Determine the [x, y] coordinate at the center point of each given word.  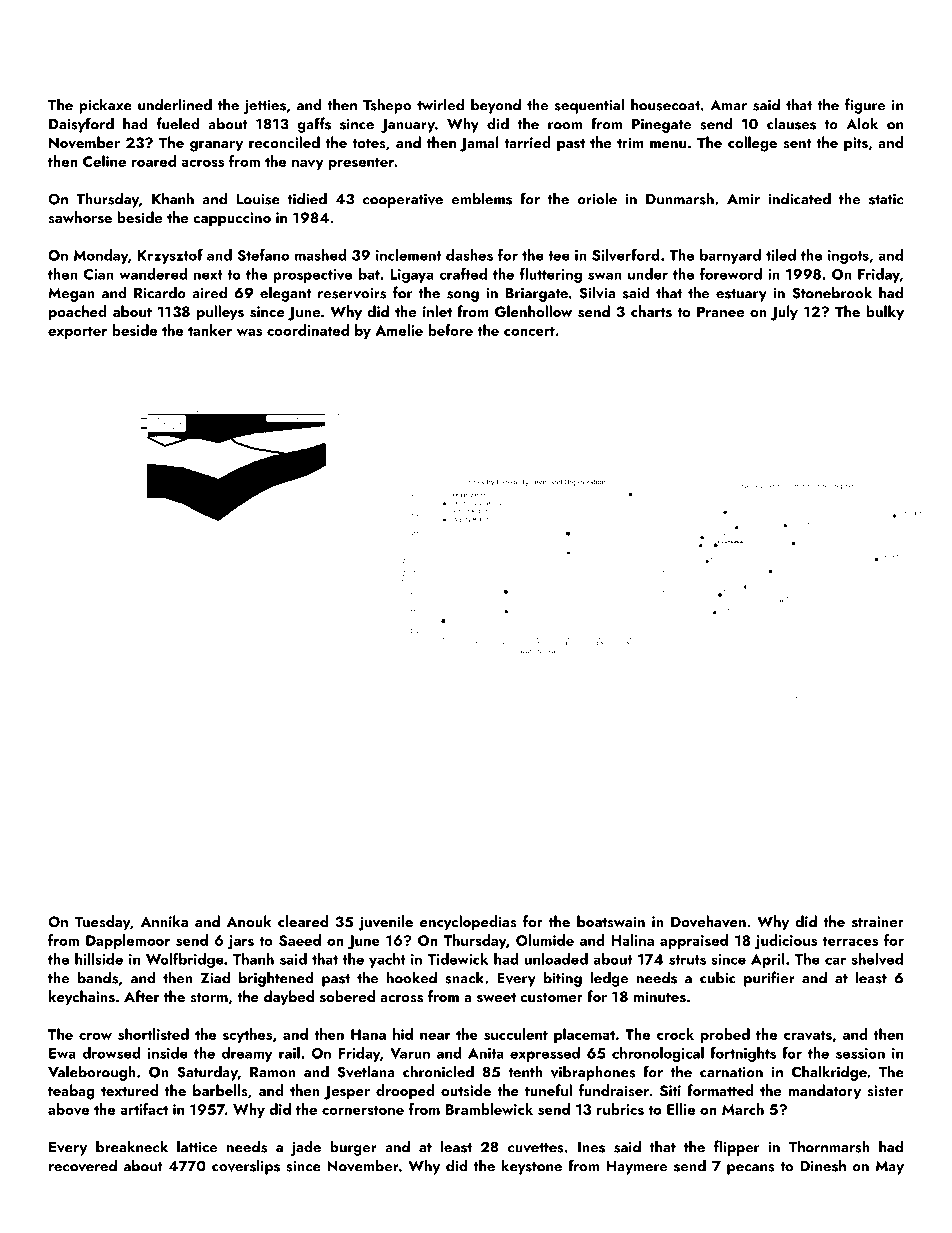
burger [353, 1148]
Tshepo [387, 106]
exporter [77, 332]
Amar [728, 105]
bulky [885, 313]
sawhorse [80, 217]
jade [306, 1148]
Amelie [399, 330]
